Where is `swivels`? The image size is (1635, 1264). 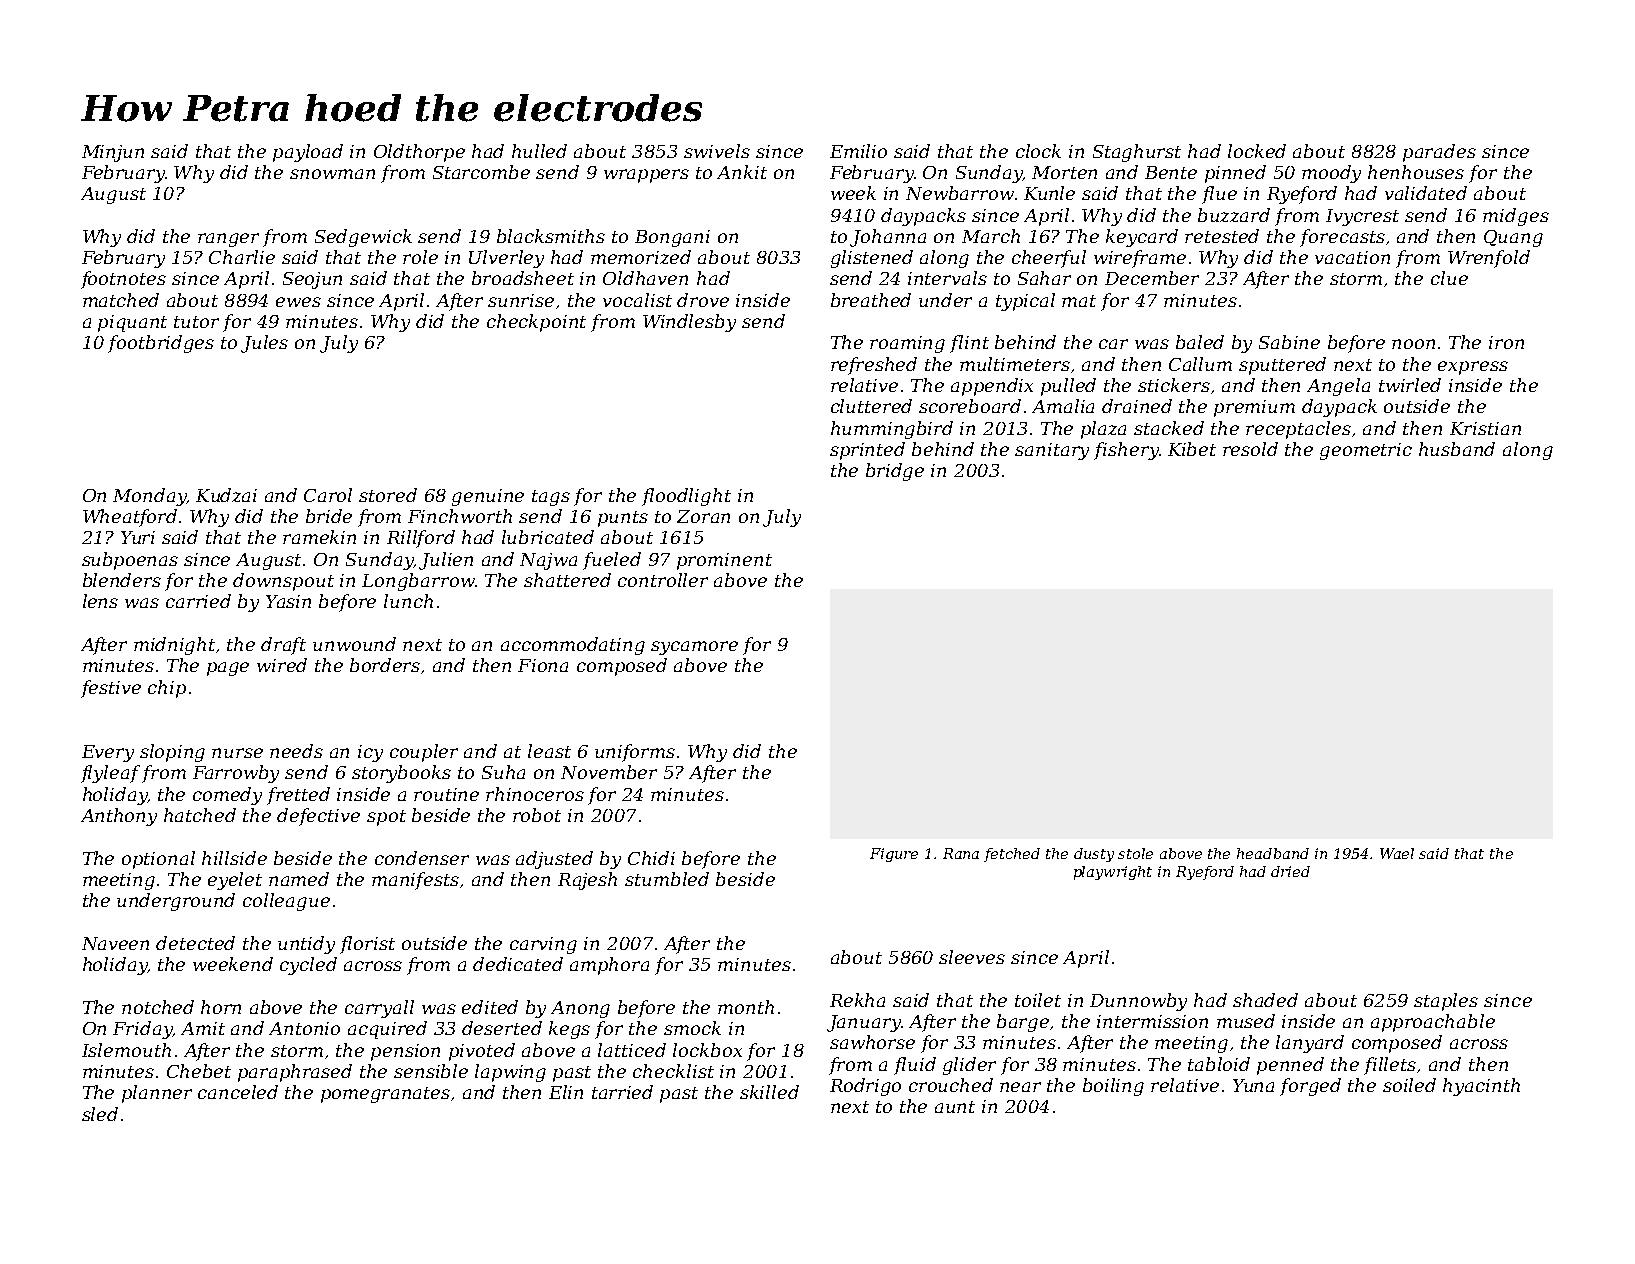 swivels is located at coordinates (717, 151).
